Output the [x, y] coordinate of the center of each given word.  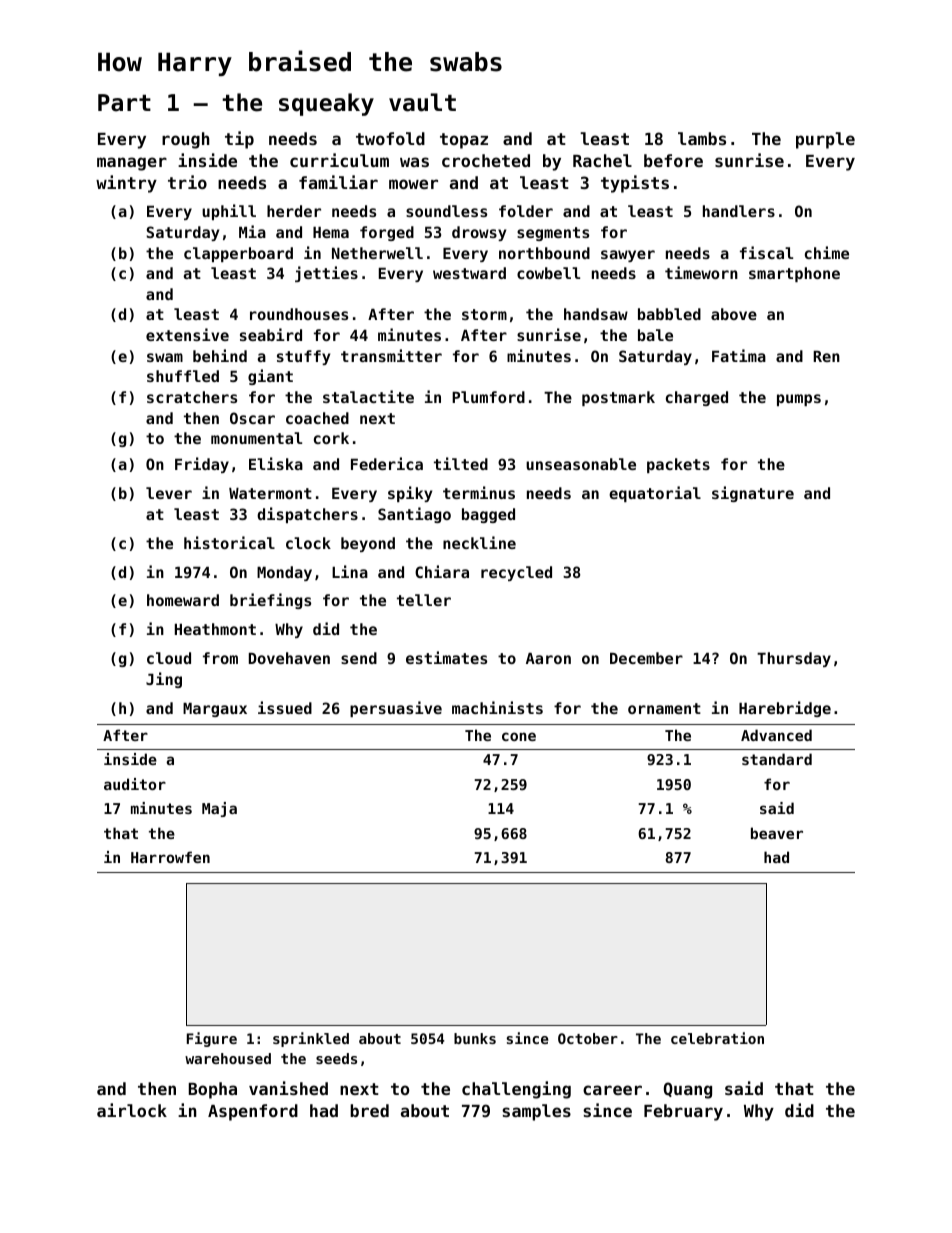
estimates [446, 657]
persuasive [396, 709]
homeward [183, 600]
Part [124, 103]
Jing [164, 680]
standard [777, 759]
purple [825, 140]
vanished [288, 1088]
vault [422, 102]
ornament [664, 708]
